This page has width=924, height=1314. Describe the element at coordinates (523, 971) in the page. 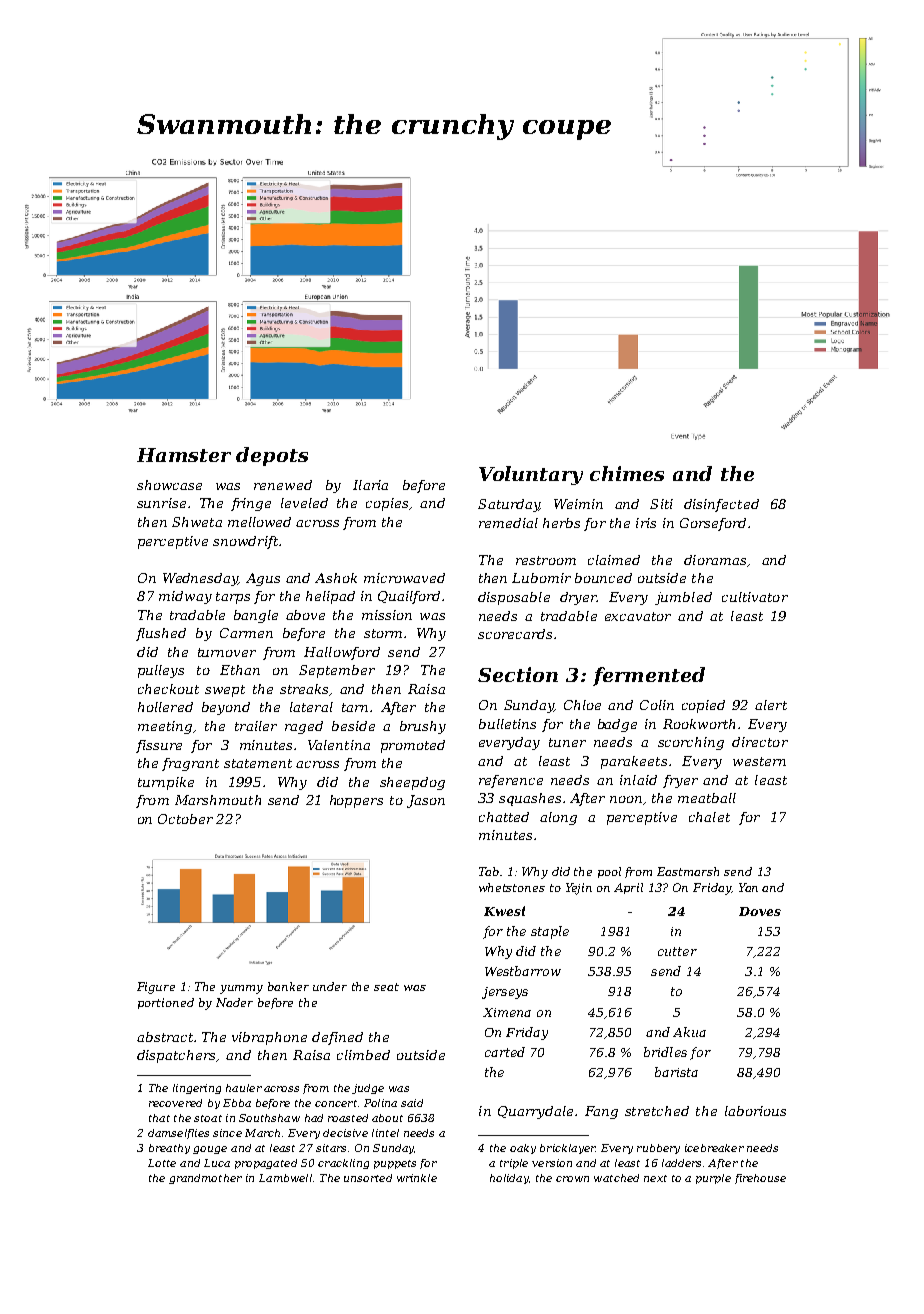

I see `Westbarrow` at that location.
